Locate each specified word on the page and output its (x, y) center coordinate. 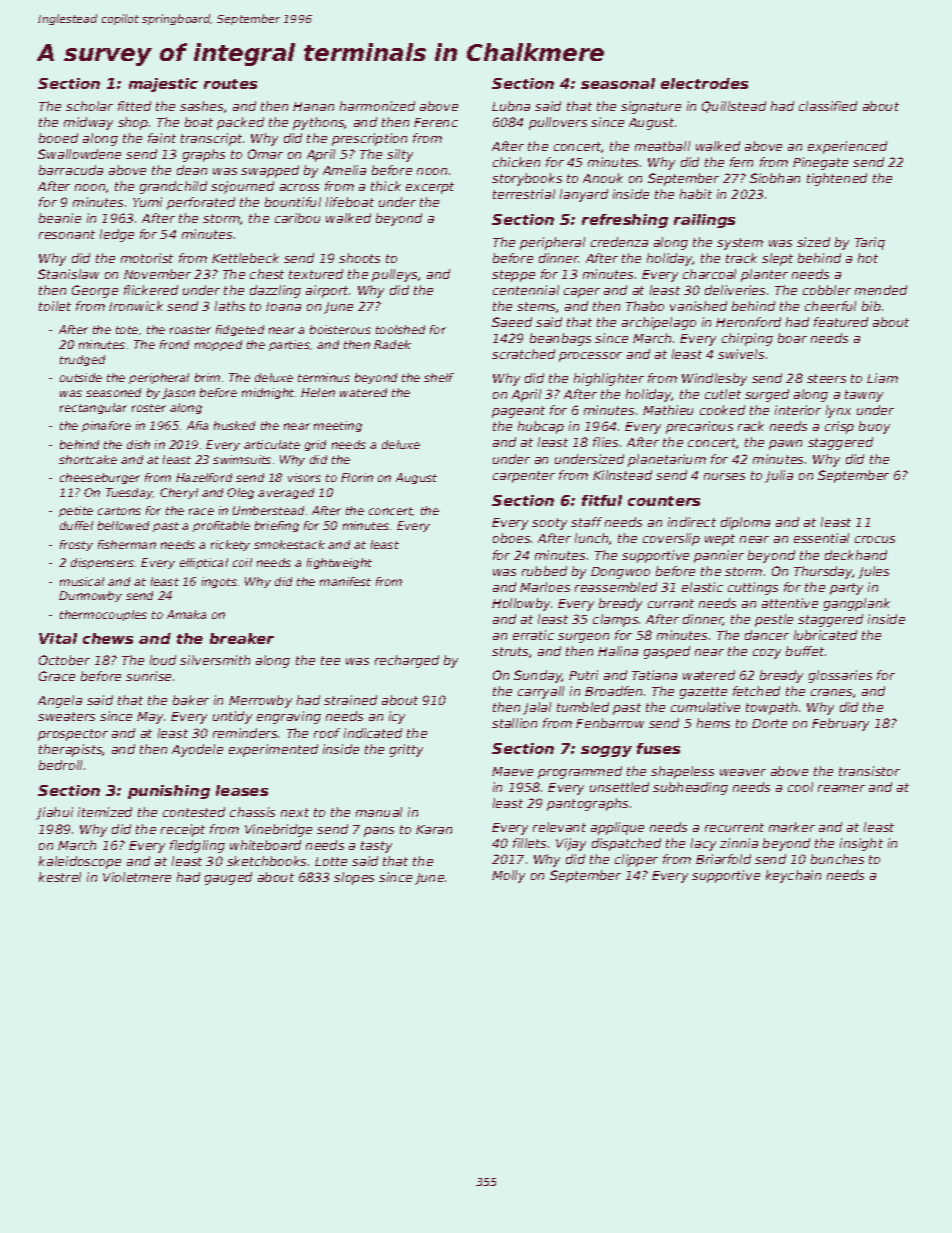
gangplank (857, 604)
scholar (89, 106)
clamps (615, 620)
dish (138, 444)
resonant (67, 234)
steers (826, 378)
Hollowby (521, 604)
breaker (242, 638)
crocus (875, 539)
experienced (847, 147)
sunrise (148, 676)
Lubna (511, 106)
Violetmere (137, 877)
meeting (338, 426)
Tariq (870, 243)
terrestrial (524, 194)
